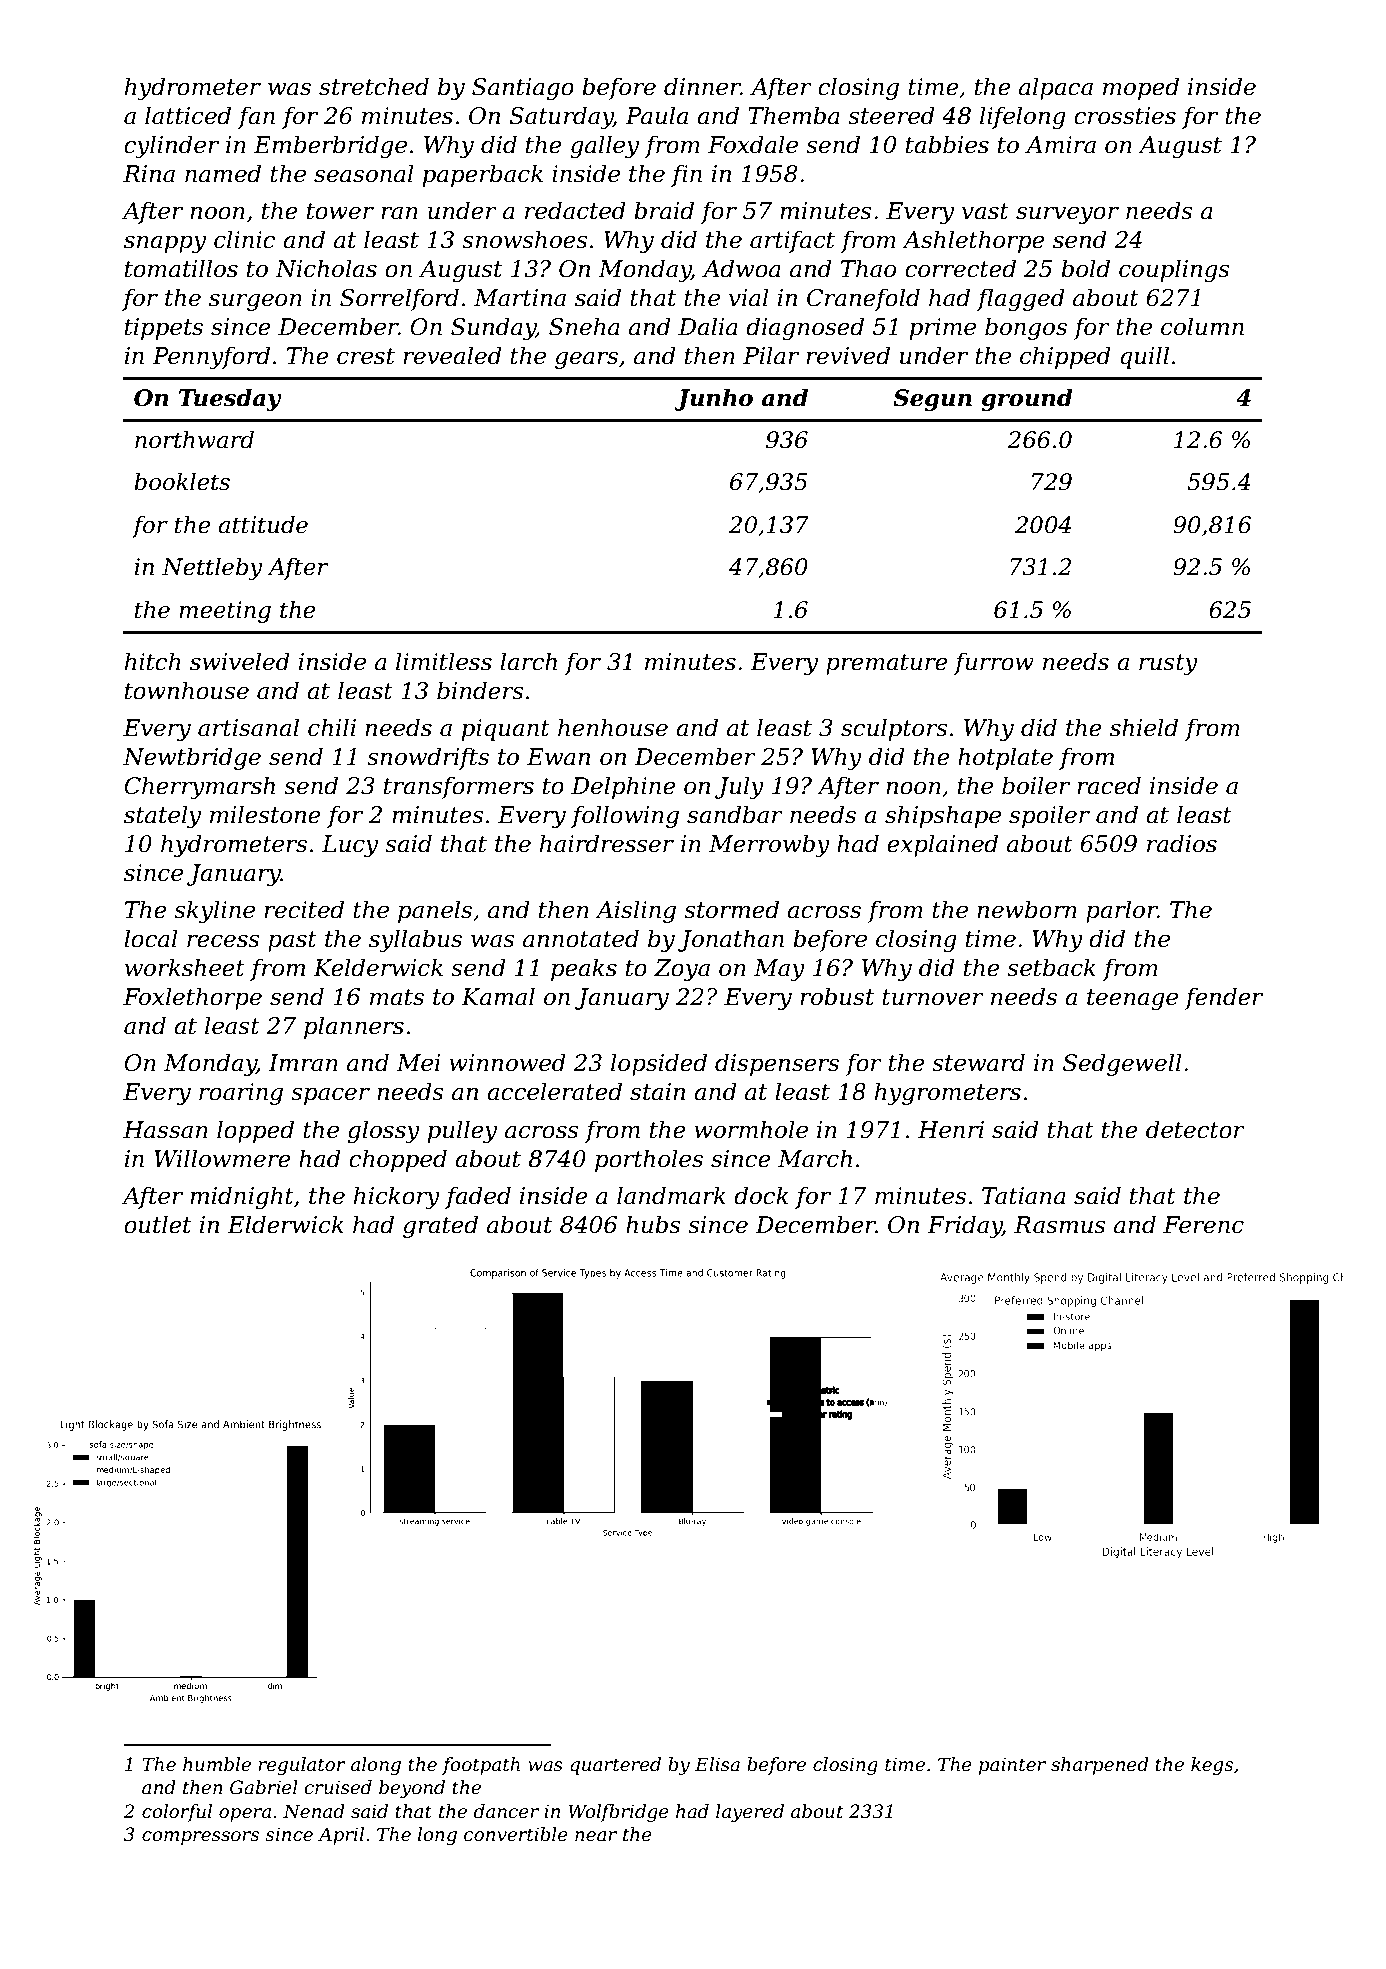 Image resolution: width=1386 pixels, height=1969 pixels. I want to click on Rina, so click(149, 174).
